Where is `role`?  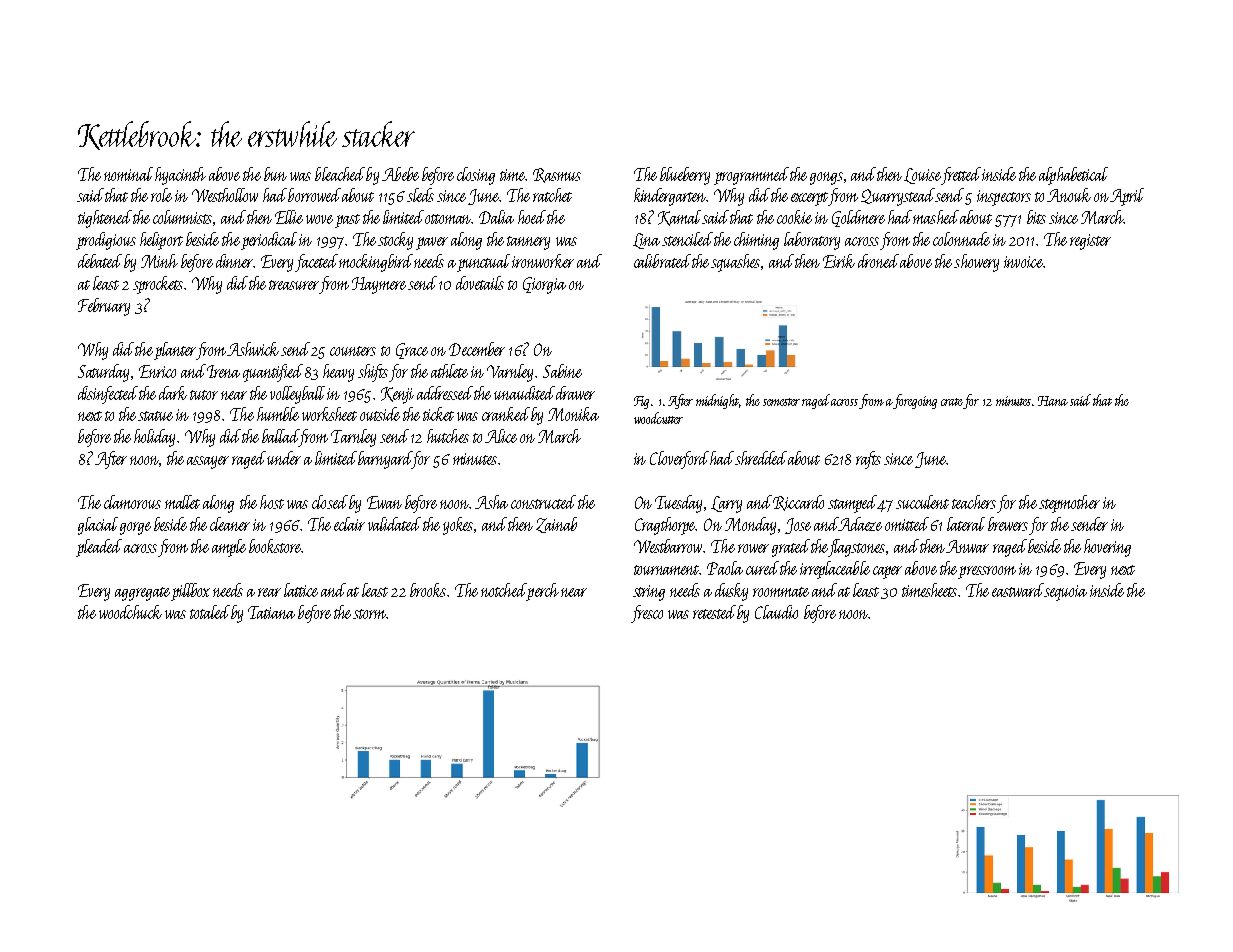
role is located at coordinates (161, 195).
